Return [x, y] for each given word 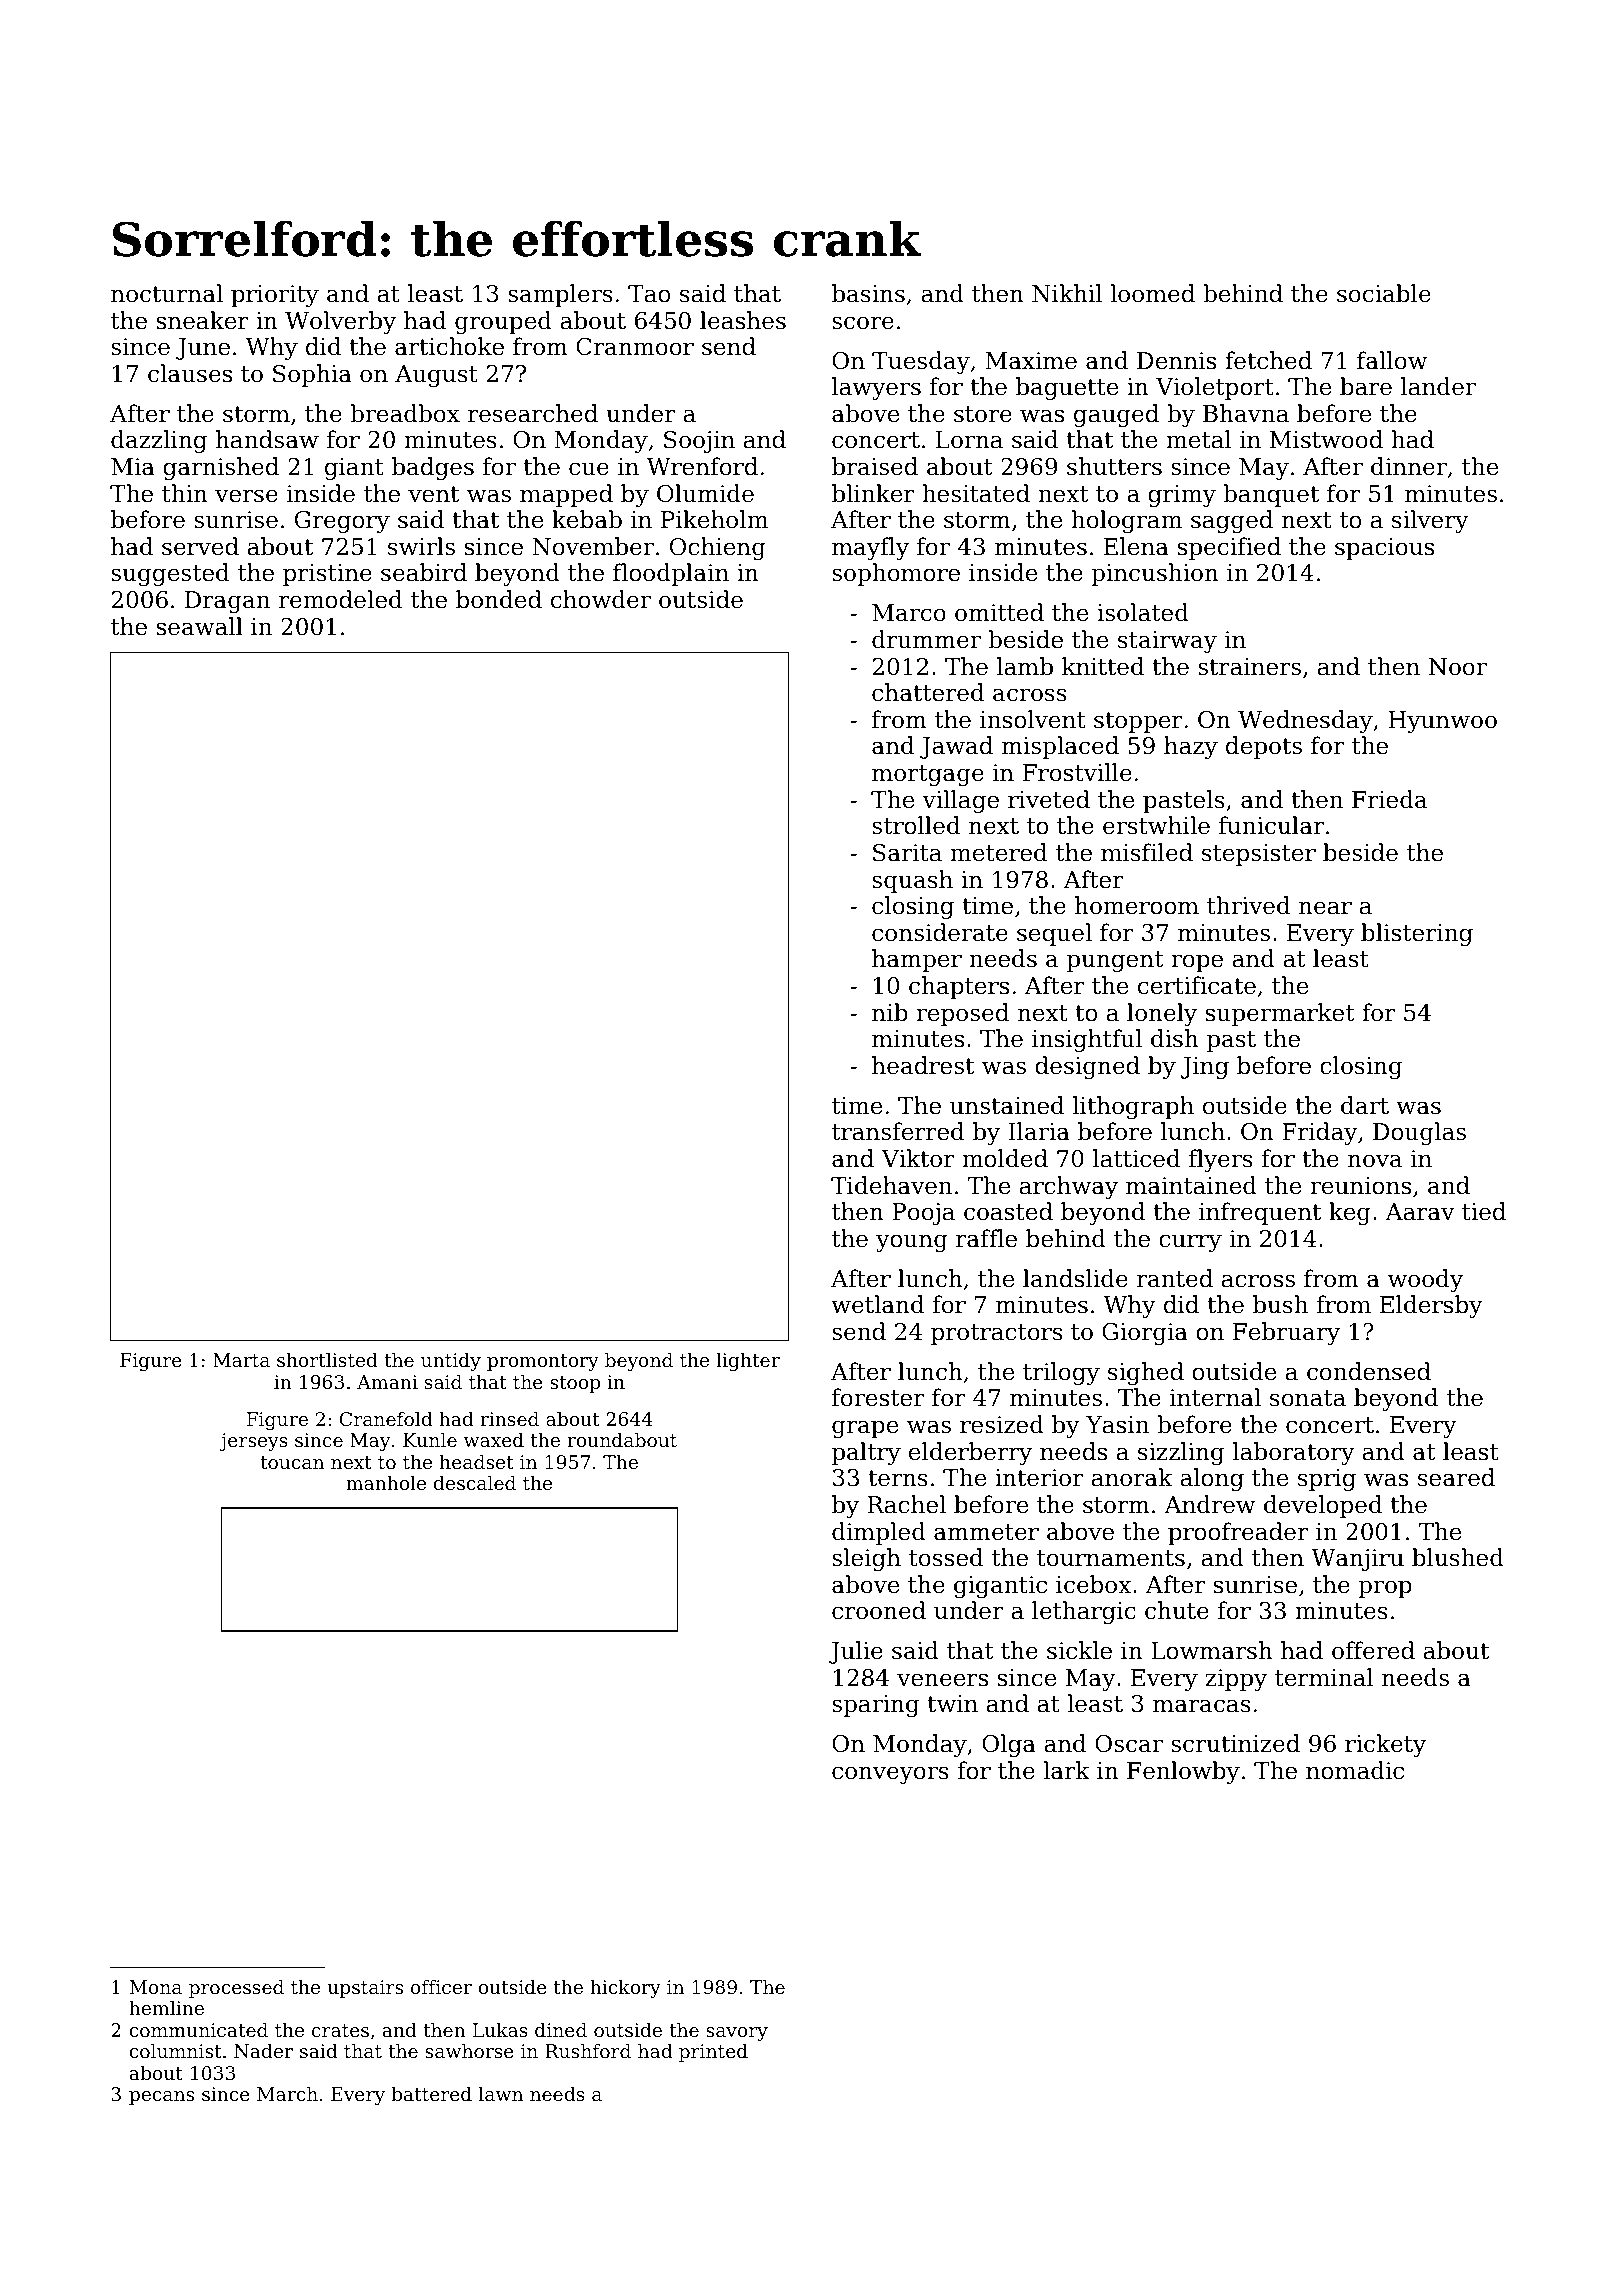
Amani [387, 1382]
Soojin [699, 442]
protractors [997, 1334]
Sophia [312, 375]
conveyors [890, 1775]
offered [1373, 1650]
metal [1198, 439]
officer [441, 1987]
